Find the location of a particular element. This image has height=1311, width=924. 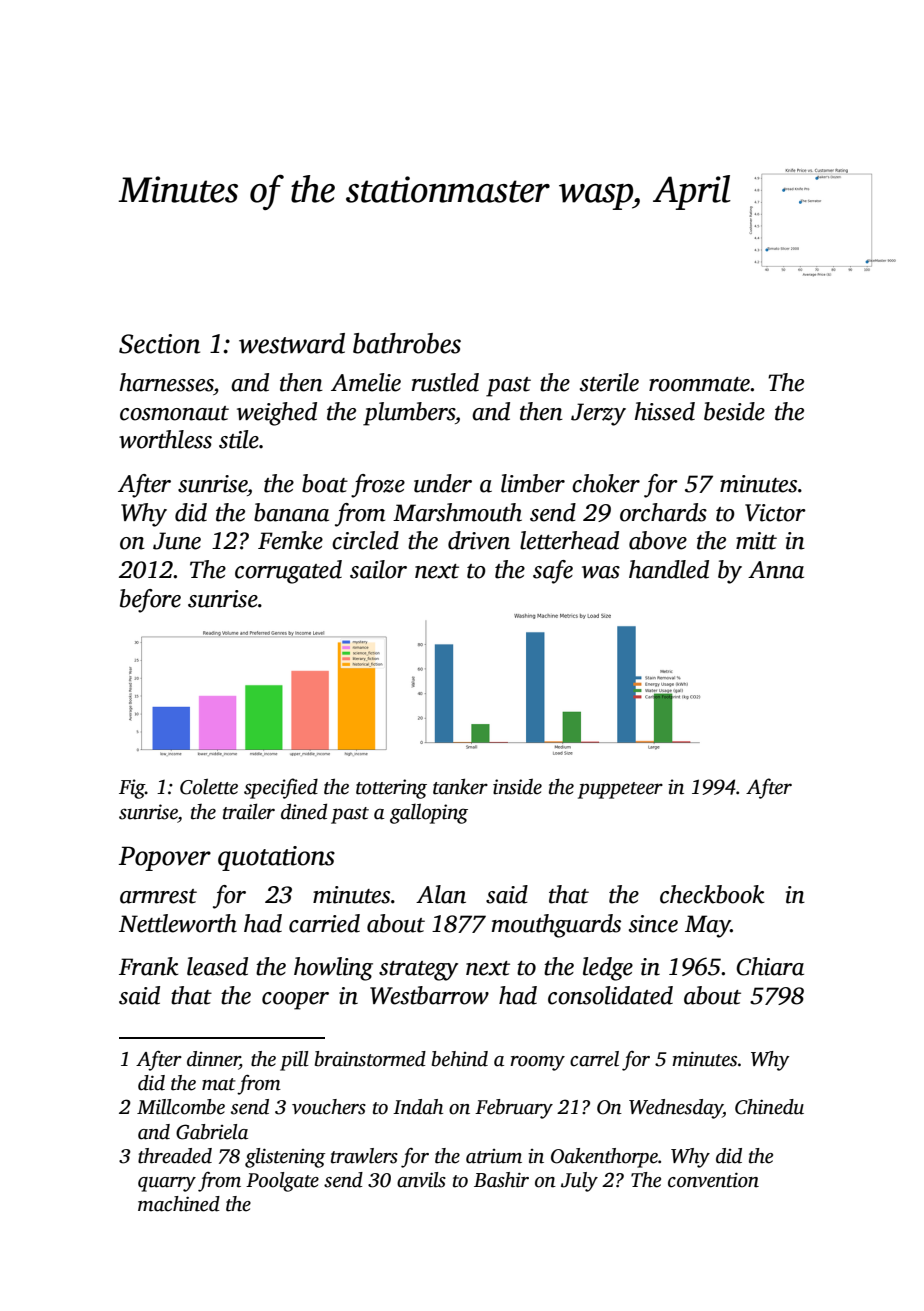

westward is located at coordinates (292, 343).
